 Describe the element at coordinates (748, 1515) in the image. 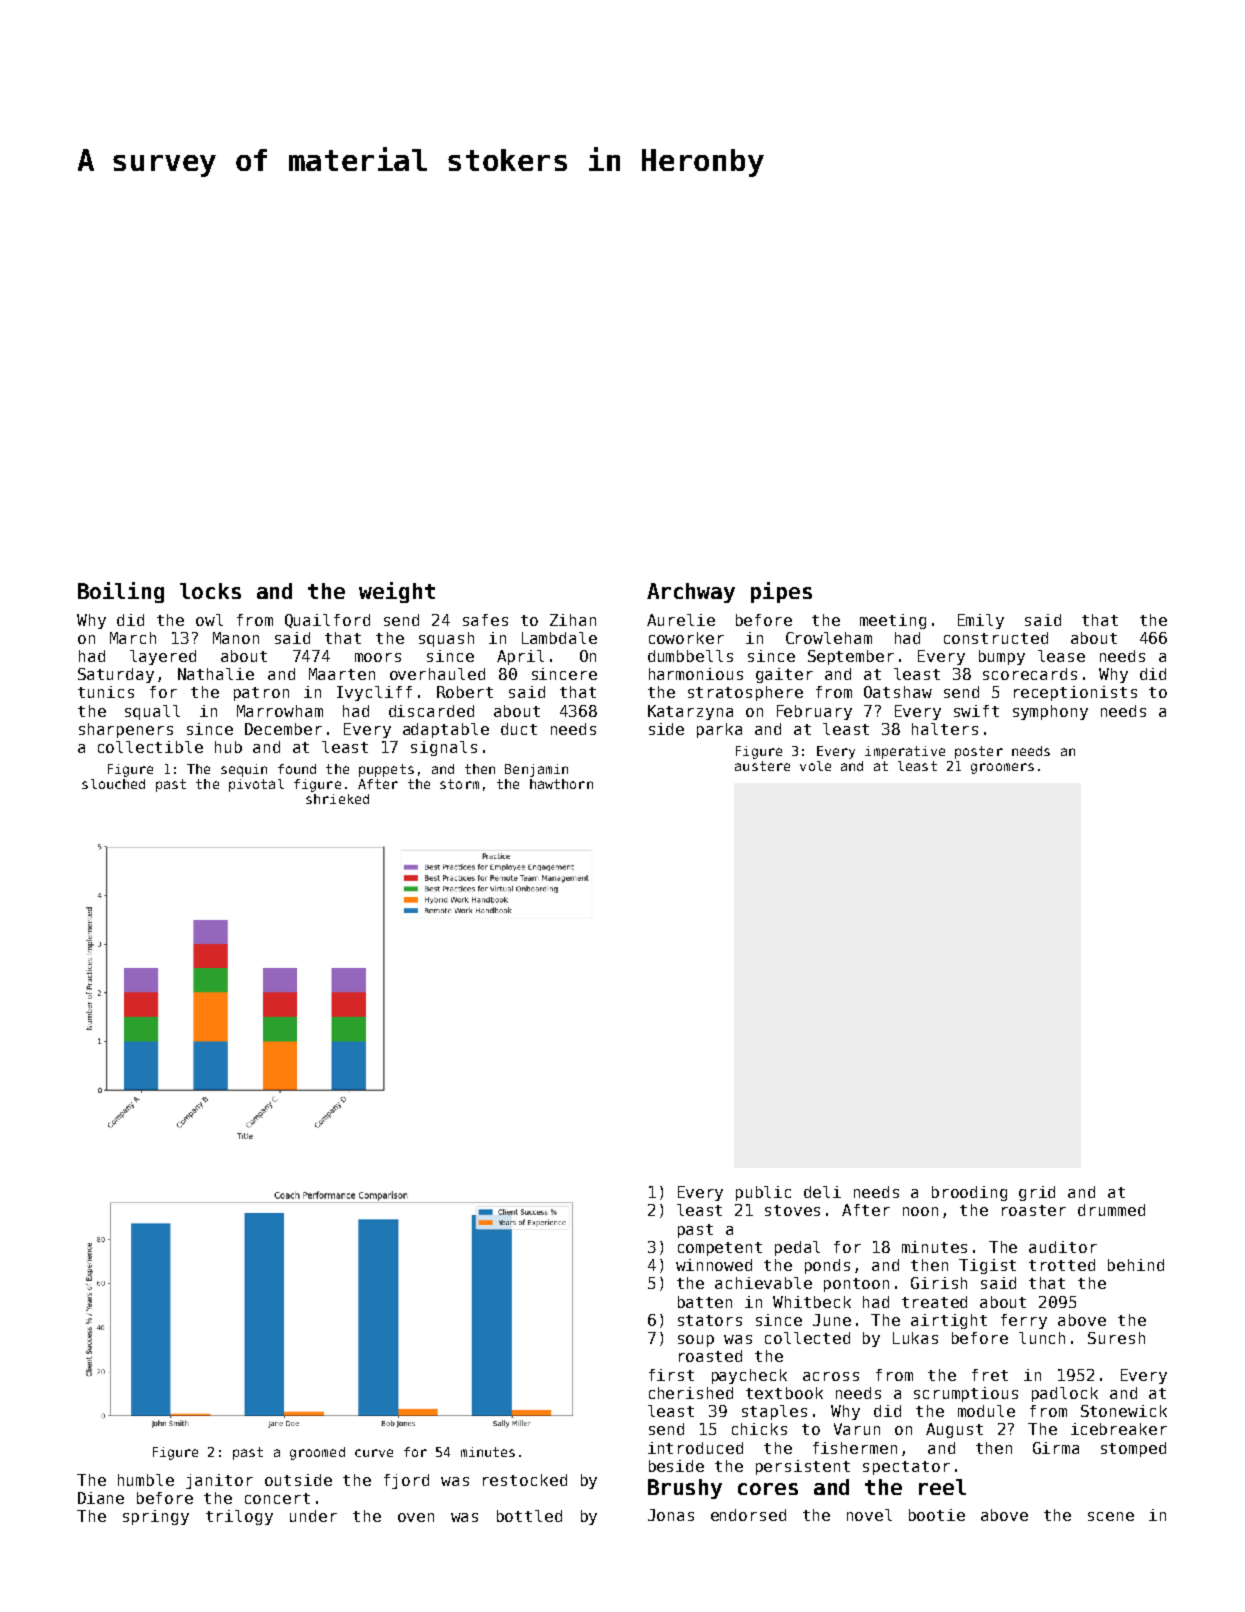

I see `endorsed` at that location.
